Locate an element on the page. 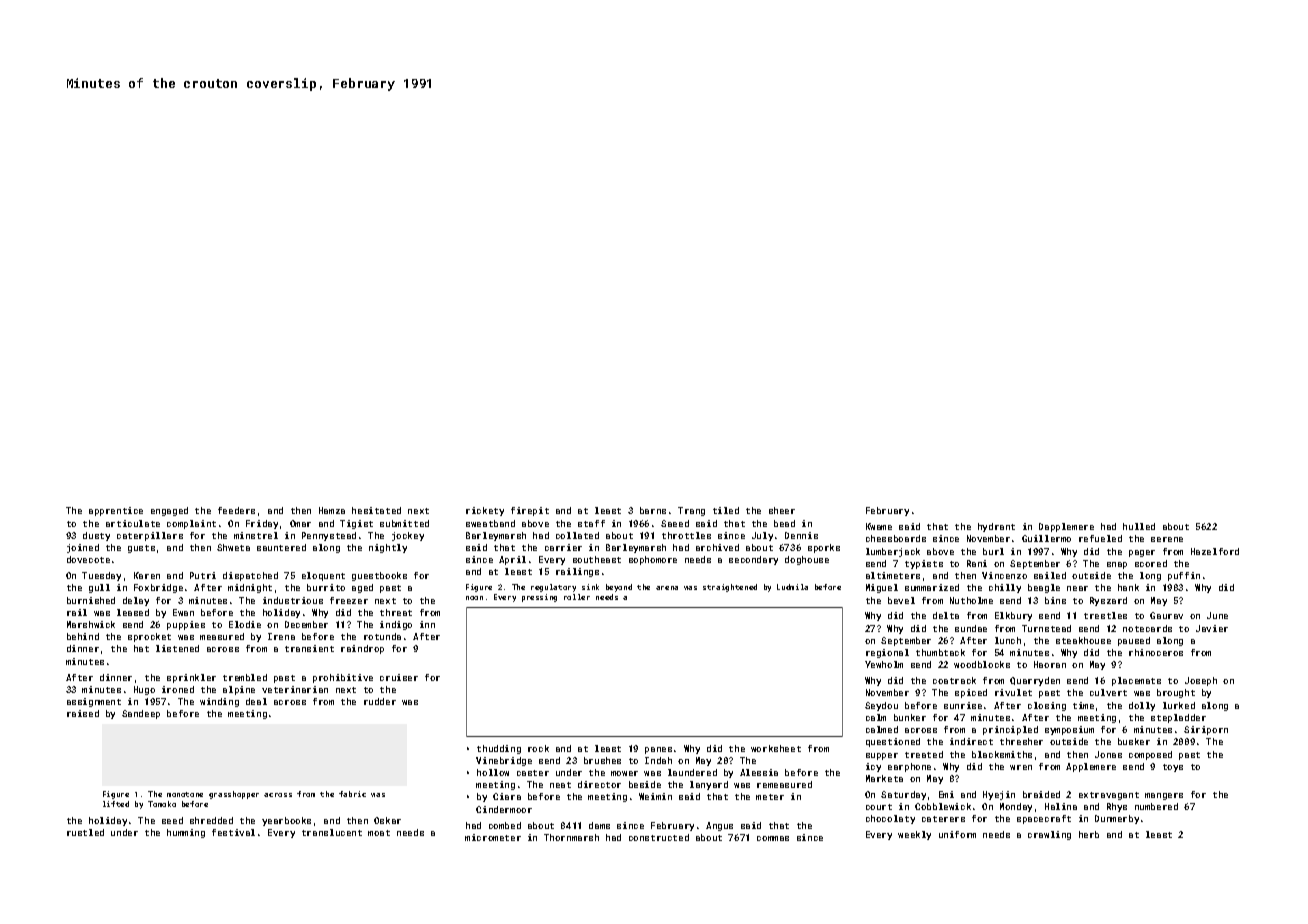  noon is located at coordinates (474, 598).
